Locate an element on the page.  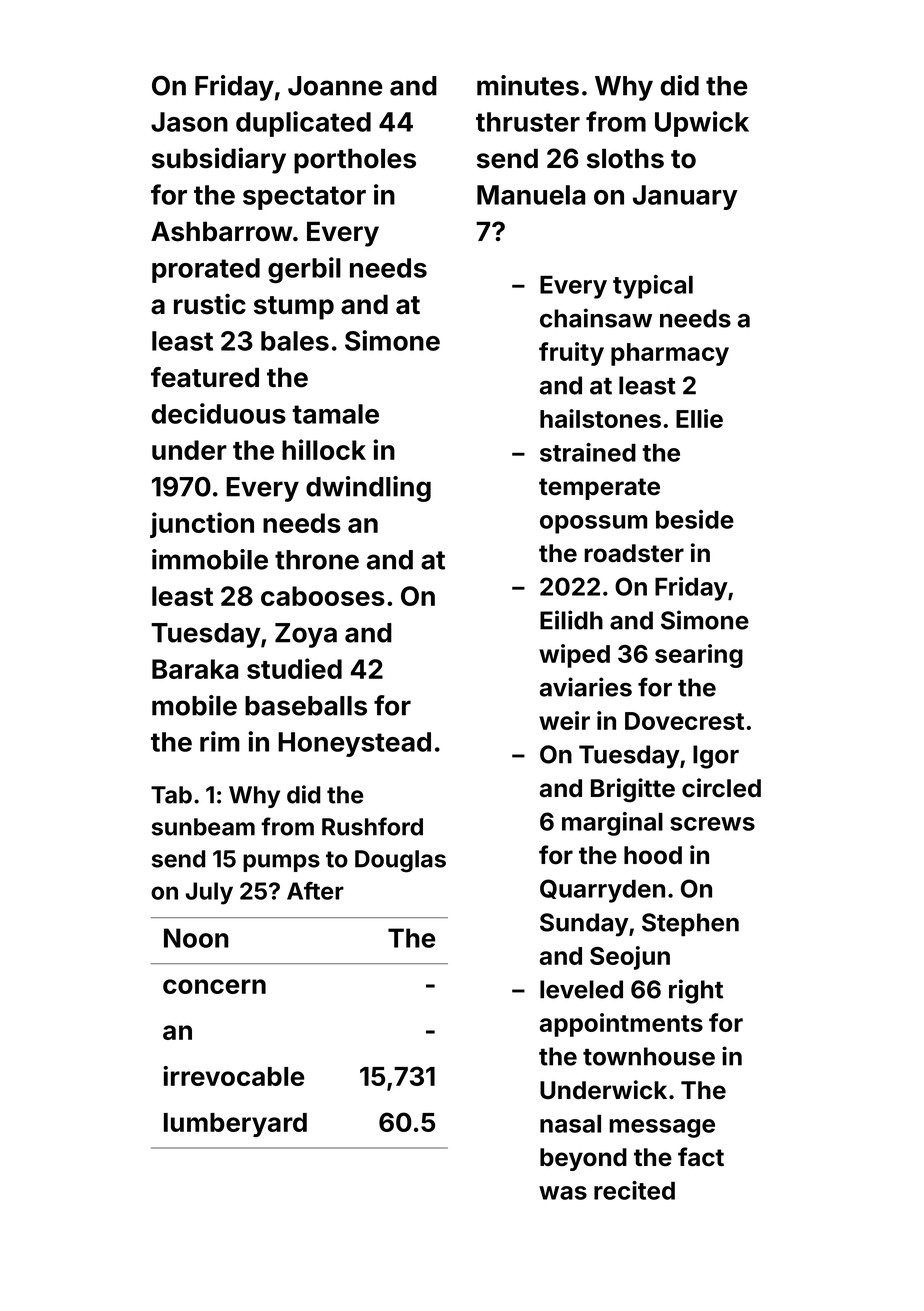
hillock is located at coordinates (324, 449).
